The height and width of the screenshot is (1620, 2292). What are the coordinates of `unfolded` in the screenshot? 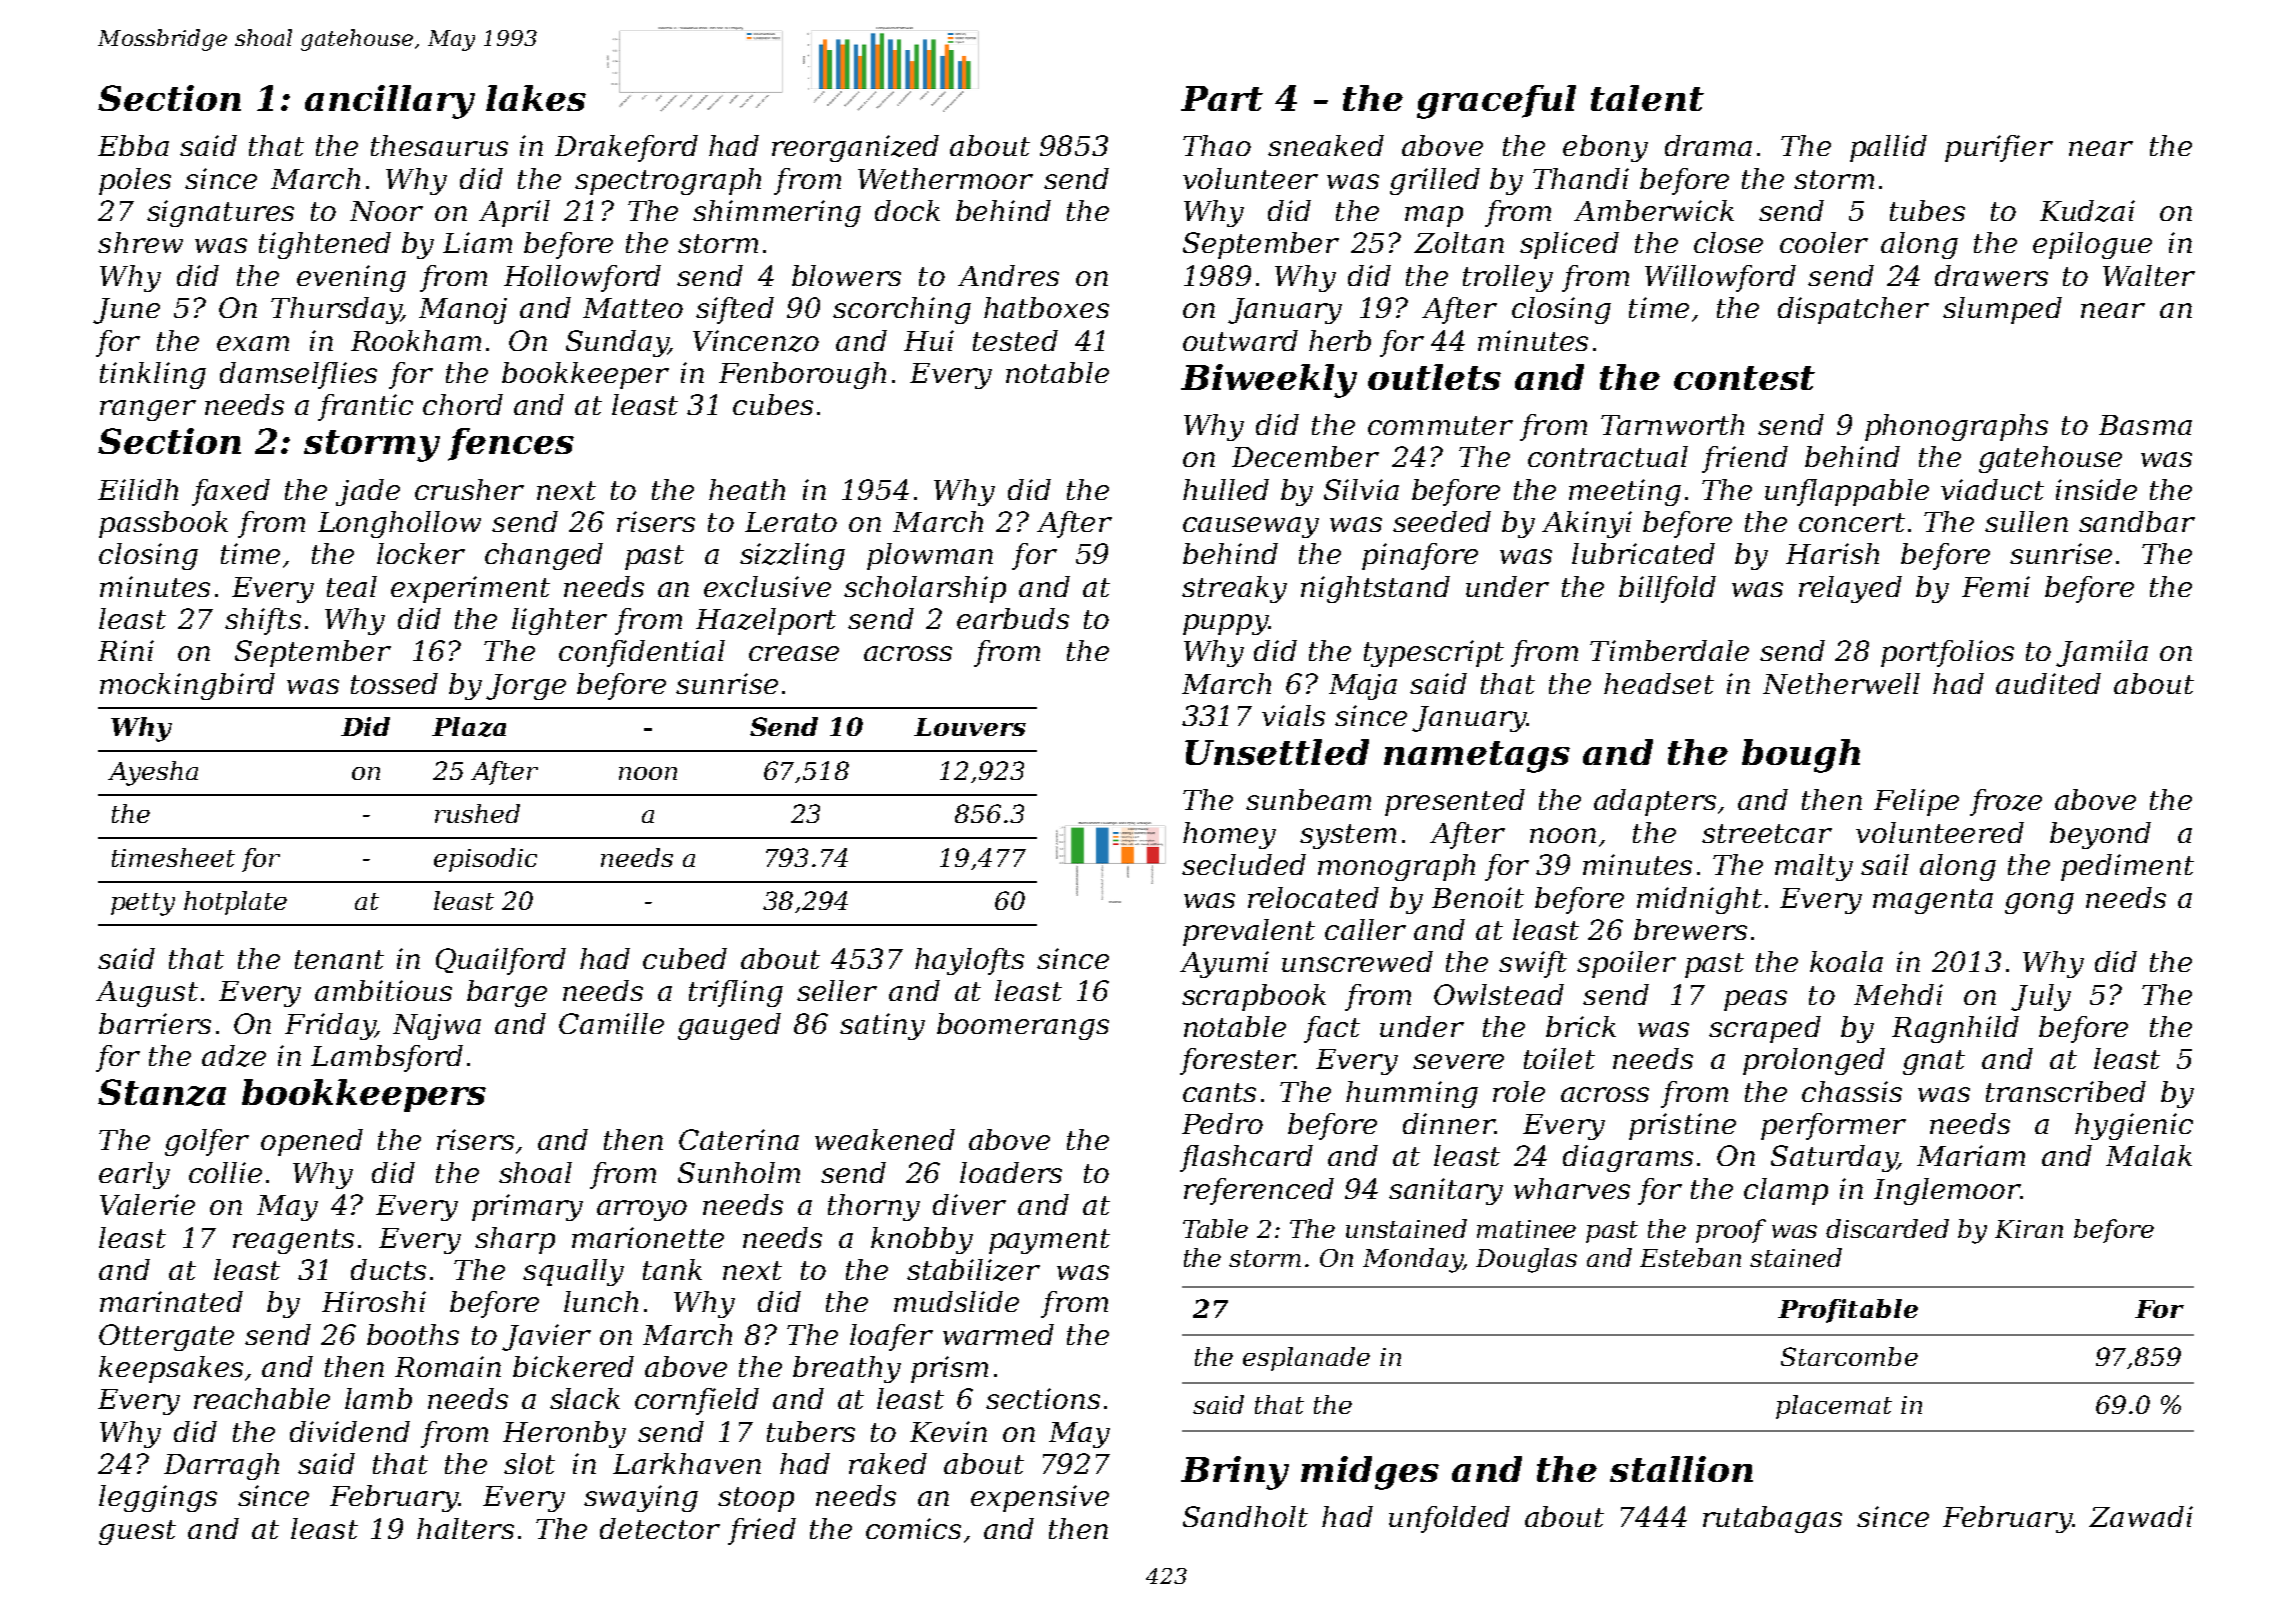 It's located at (1449, 1519).
